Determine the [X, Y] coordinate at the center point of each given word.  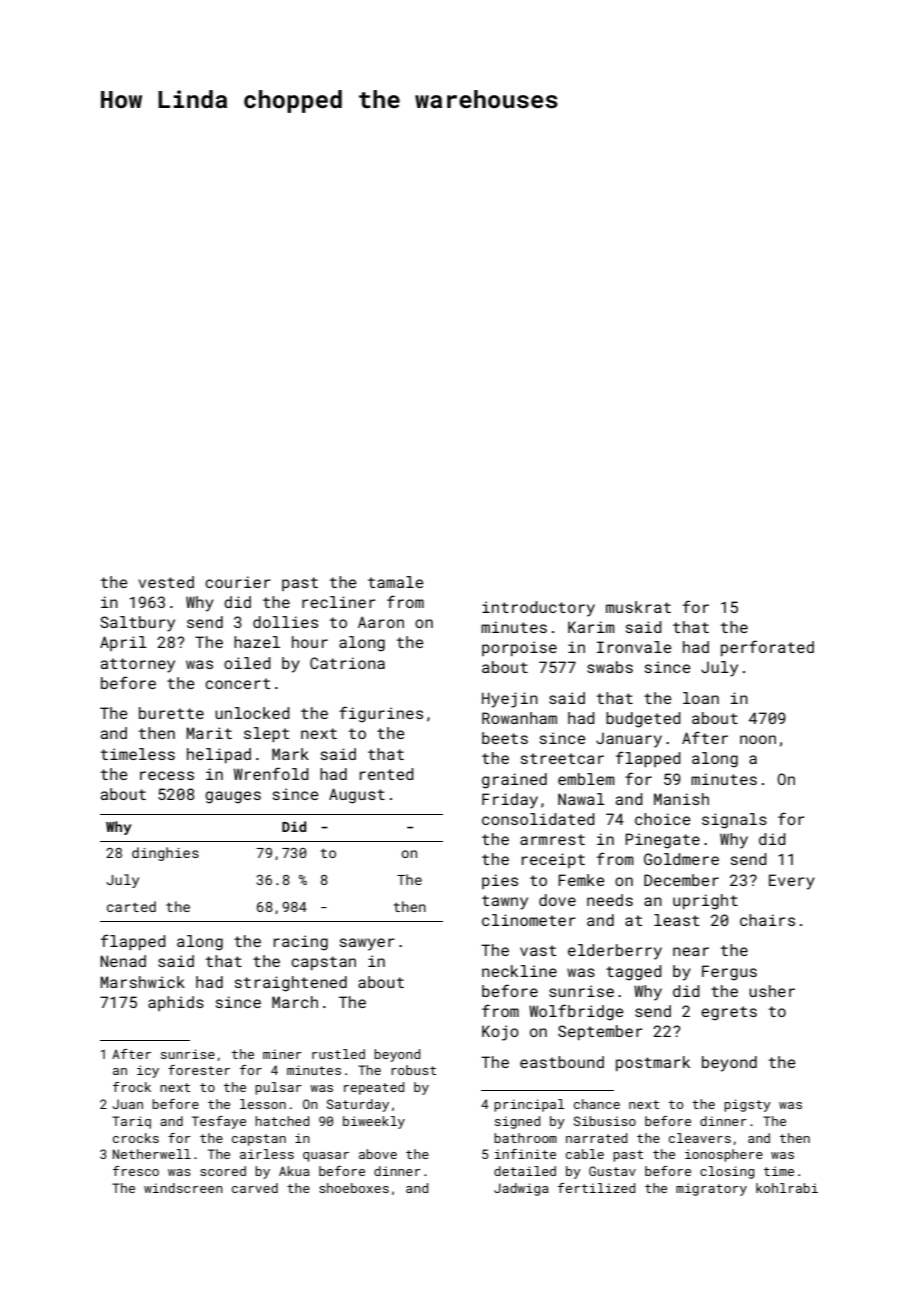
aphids [176, 1003]
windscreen [183, 1188]
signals [734, 821]
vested [166, 582]
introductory [538, 609]
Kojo [500, 1033]
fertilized [596, 1188]
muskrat [638, 607]
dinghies [165, 854]
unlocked [252, 713]
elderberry [615, 952]
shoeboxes [354, 1188]
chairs [767, 920]
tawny [505, 902]
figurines [381, 714]
